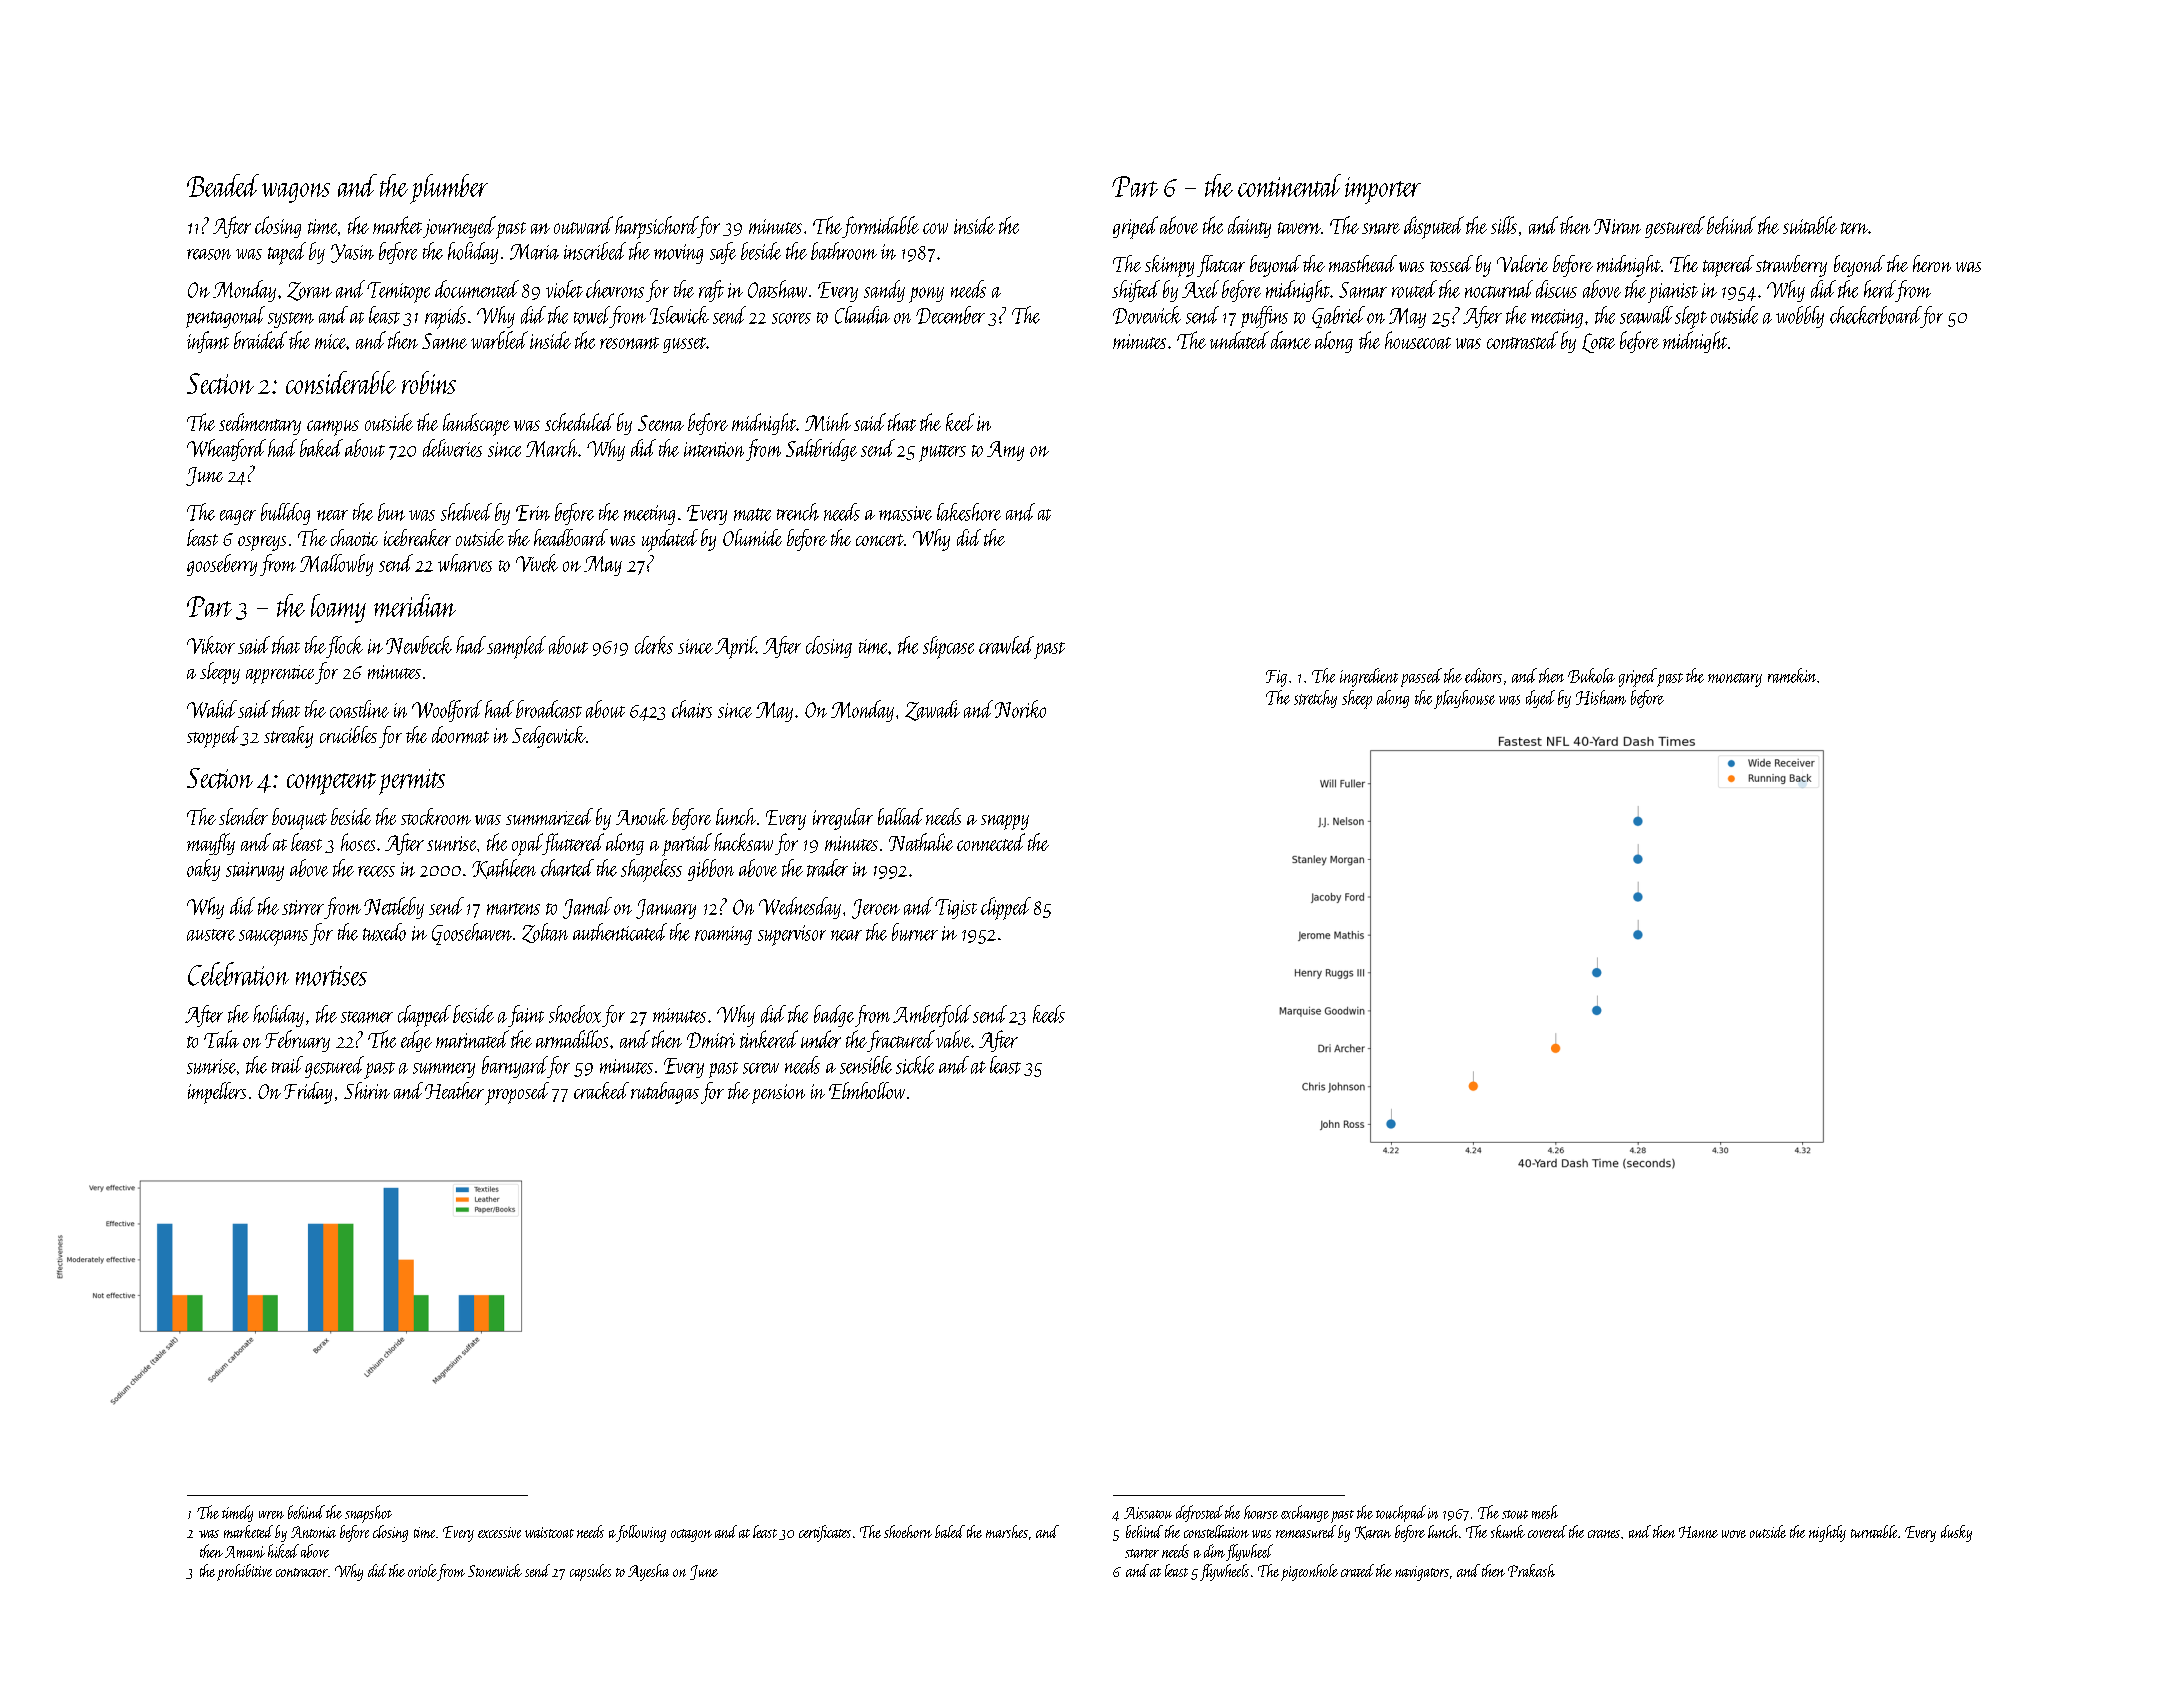 The width and height of the page is (2178, 1683). I want to click on sickle, so click(915, 1065).
